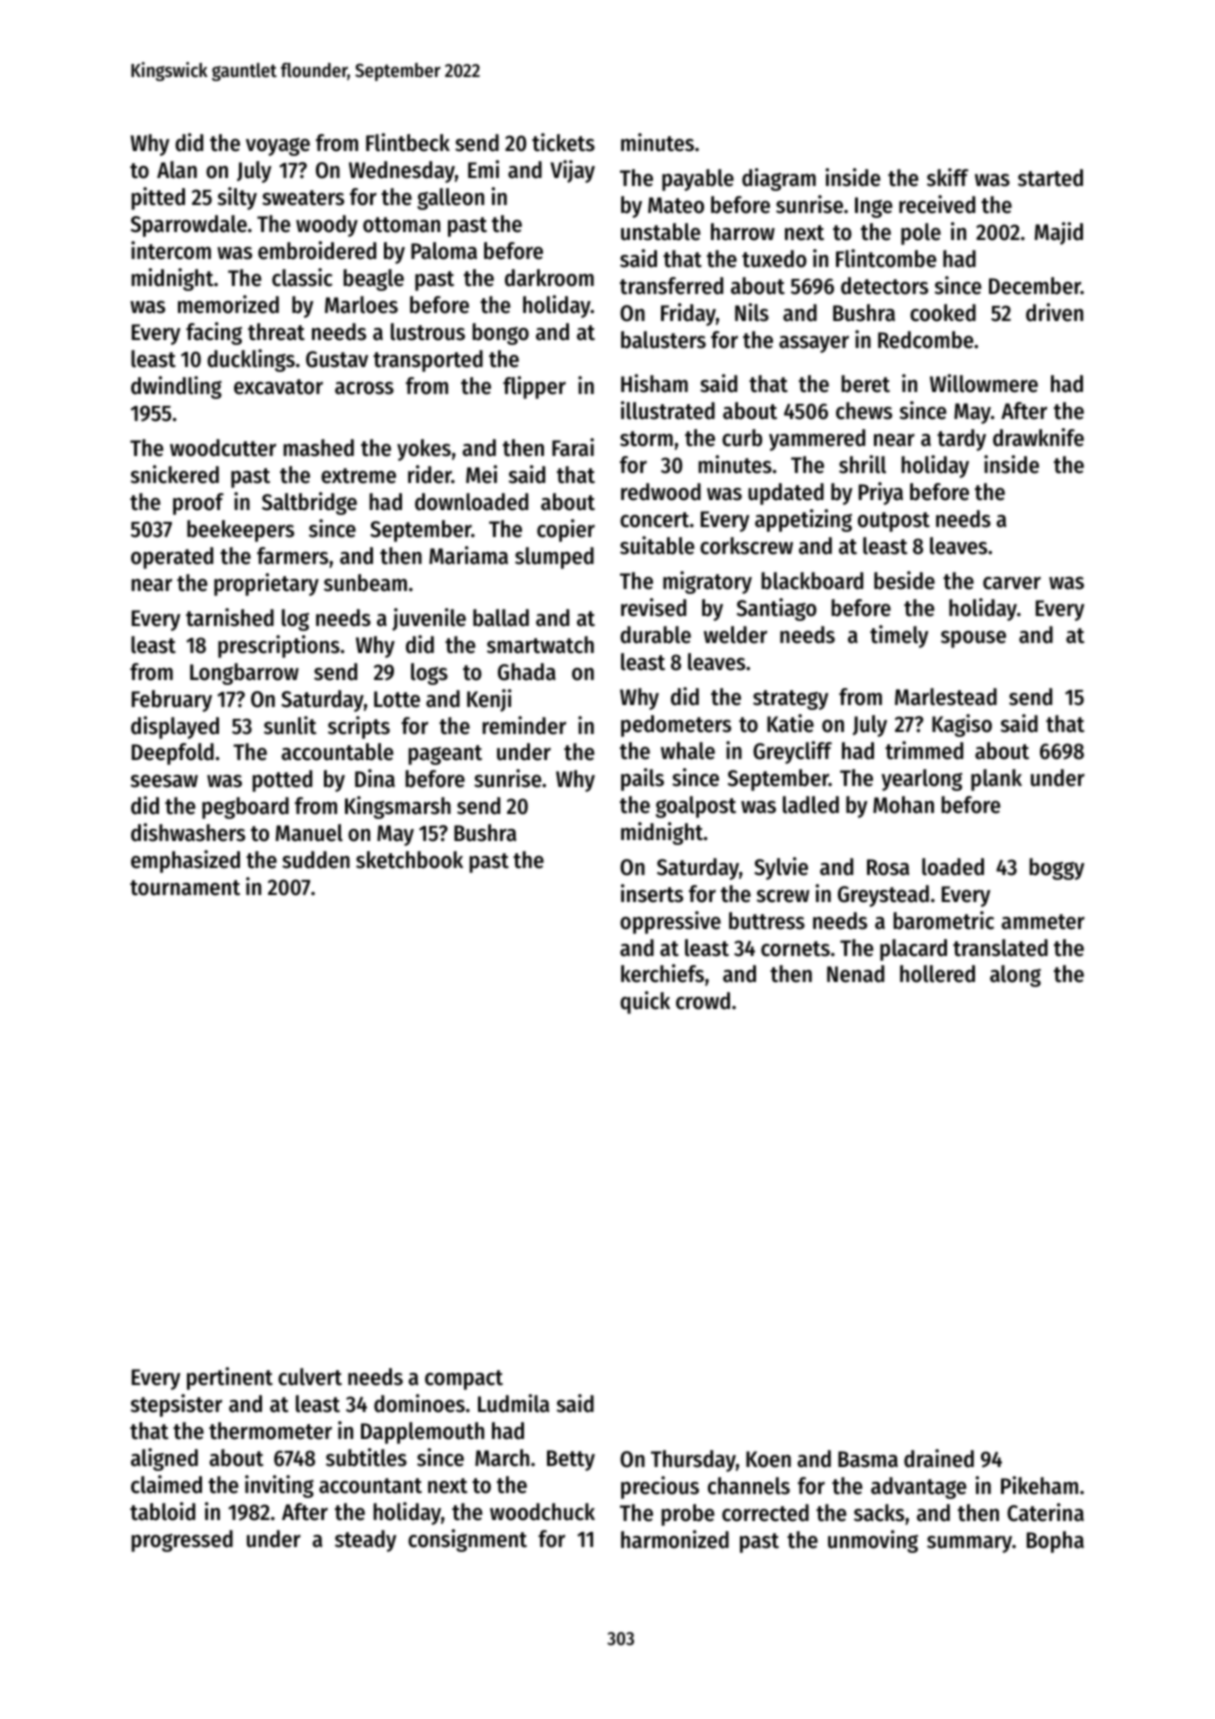 This screenshot has width=1215, height=1719. I want to click on pertinent, so click(230, 1378).
